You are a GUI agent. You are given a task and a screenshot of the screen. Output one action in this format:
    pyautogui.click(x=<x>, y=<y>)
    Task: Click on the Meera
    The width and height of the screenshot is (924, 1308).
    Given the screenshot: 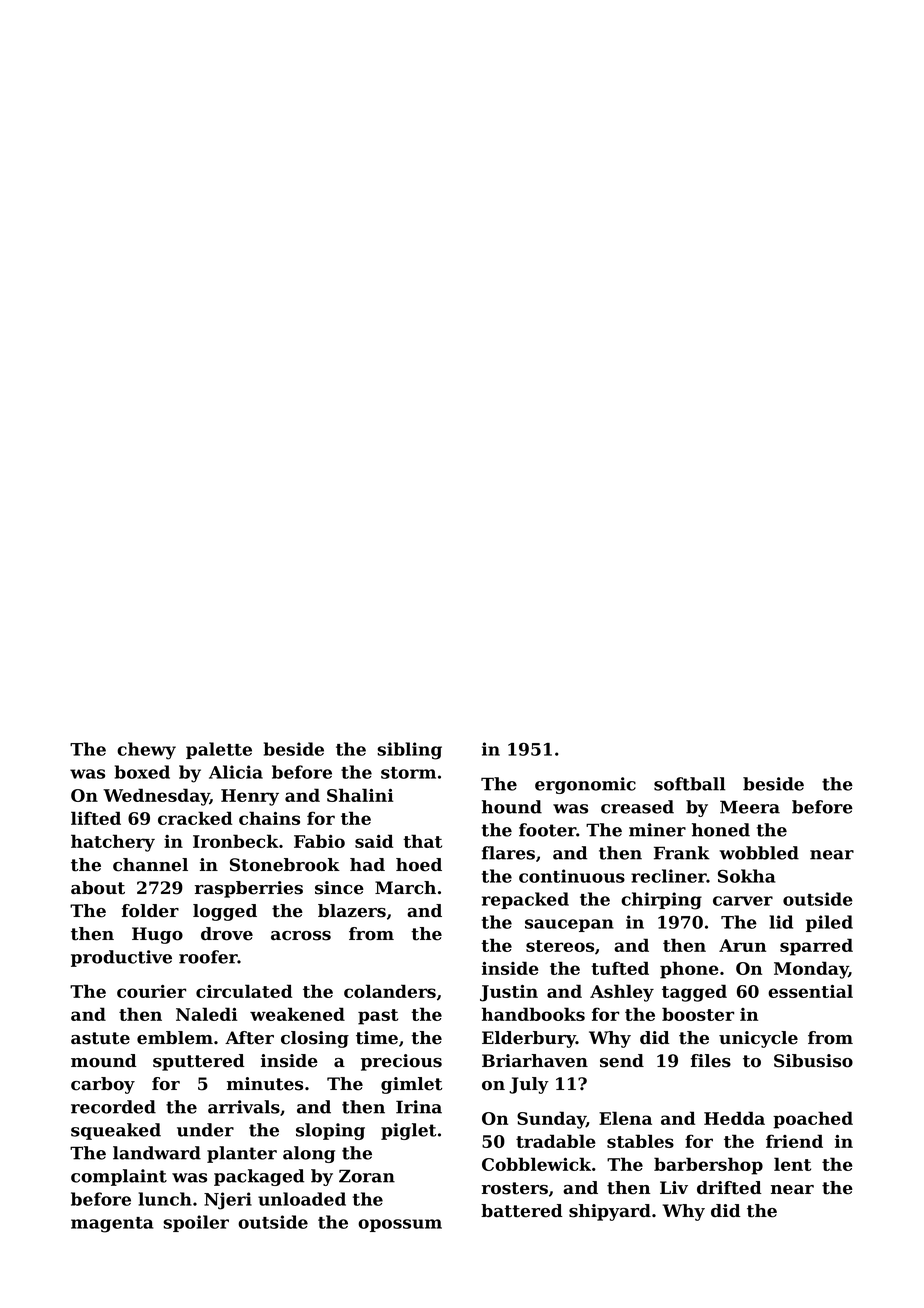 What is the action you would take?
    pyautogui.click(x=750, y=807)
